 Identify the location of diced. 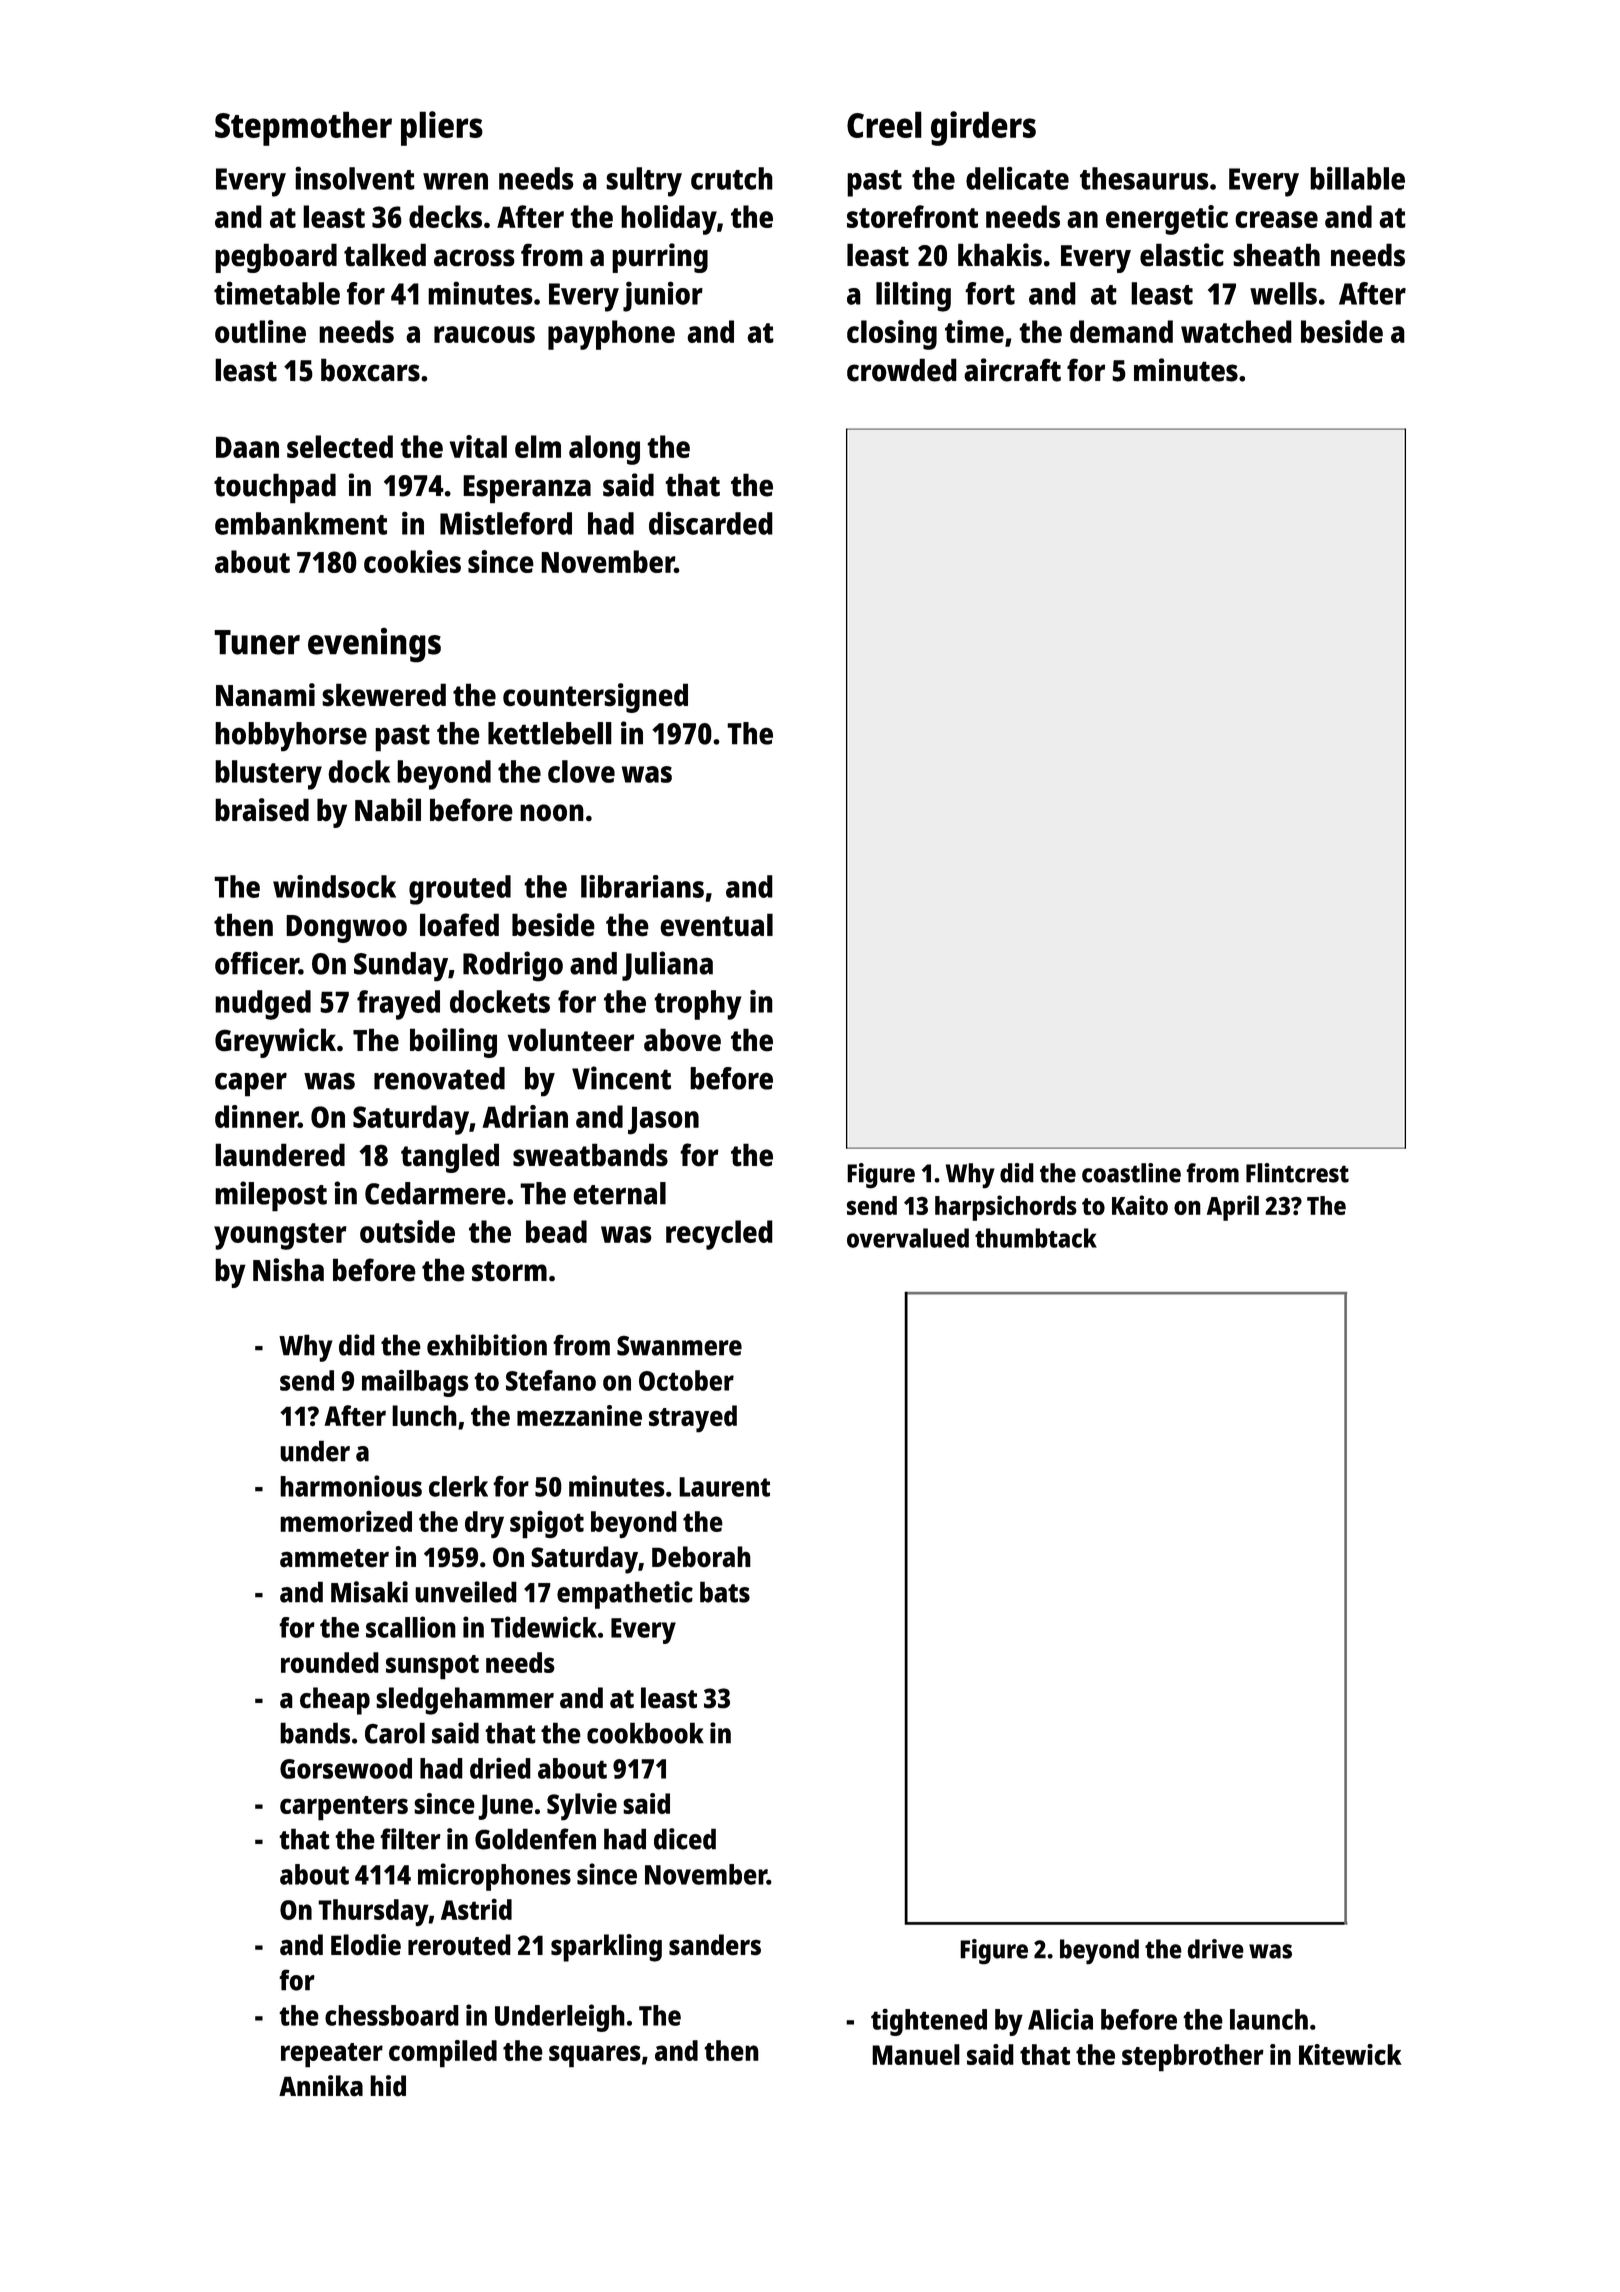
(685, 1839).
